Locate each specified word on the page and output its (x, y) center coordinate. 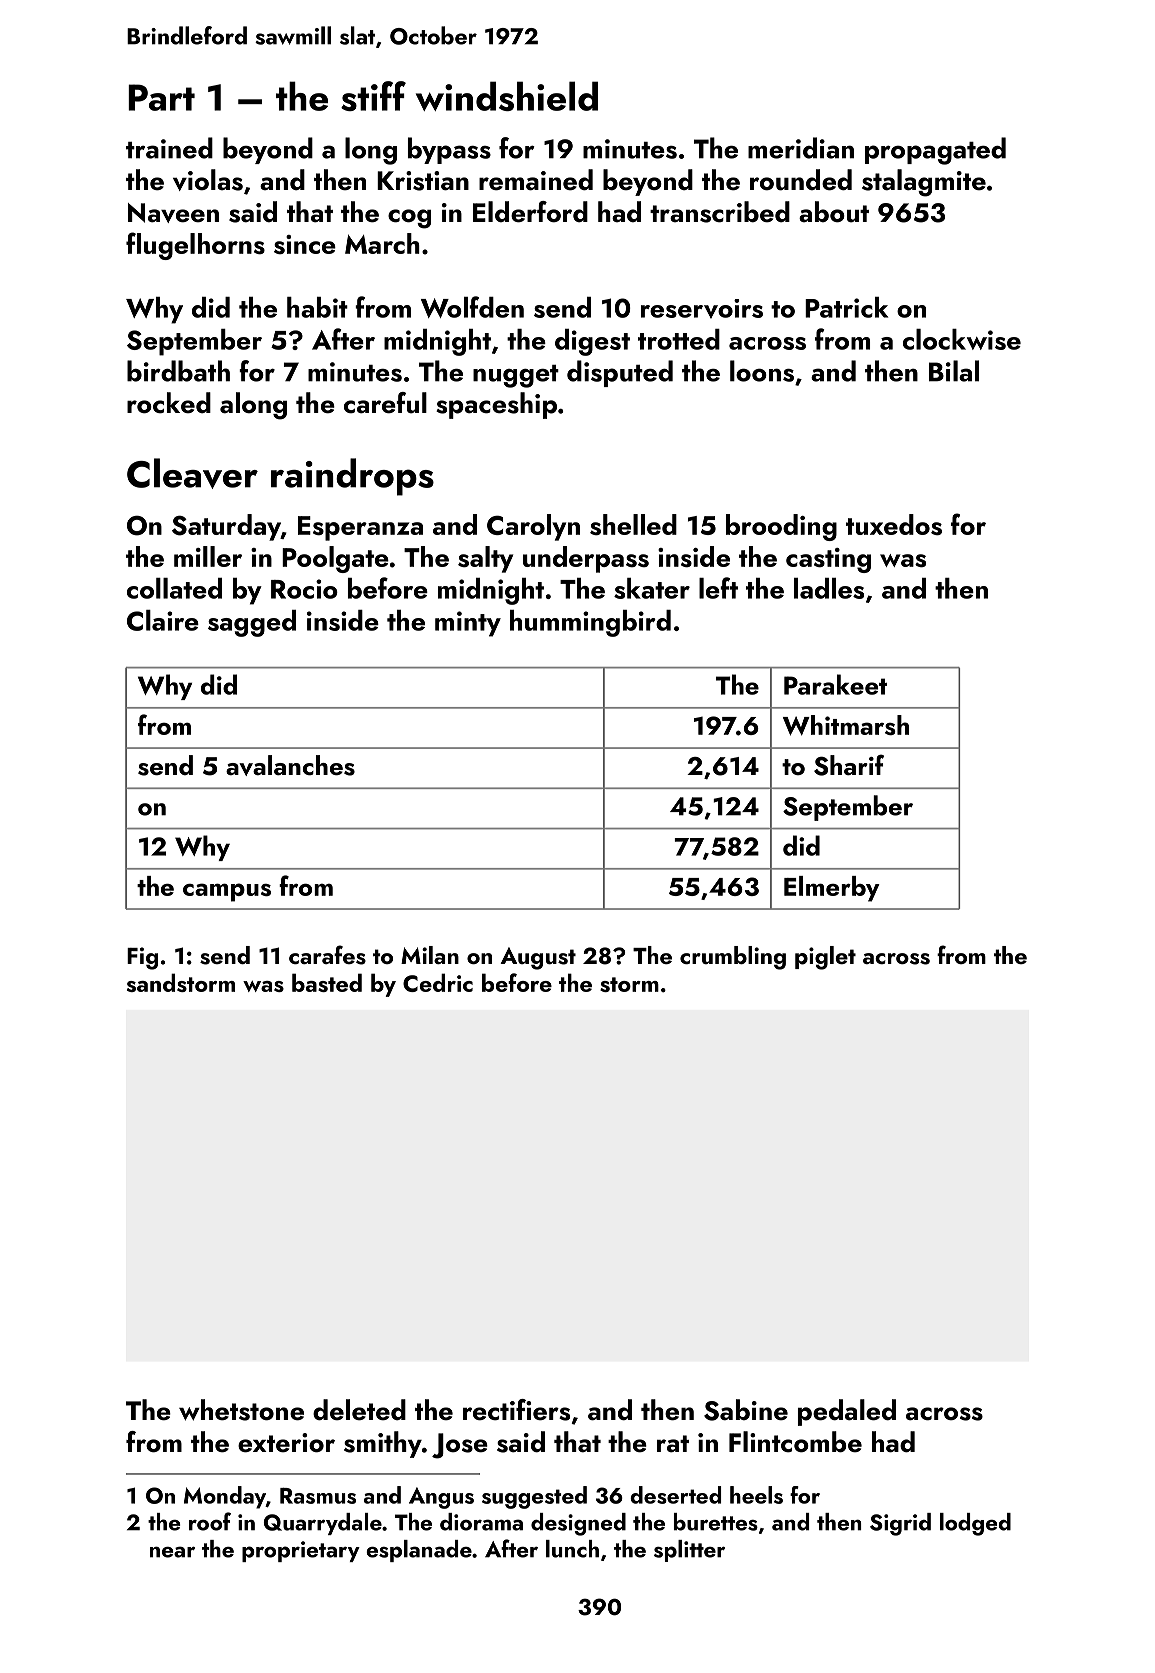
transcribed (720, 212)
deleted (359, 1410)
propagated (935, 151)
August (538, 958)
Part (161, 97)
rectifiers (516, 1410)
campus (227, 892)
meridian (801, 148)
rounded (801, 180)
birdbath (178, 371)
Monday (225, 1497)
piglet (825, 958)
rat (673, 1444)
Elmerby (832, 889)
